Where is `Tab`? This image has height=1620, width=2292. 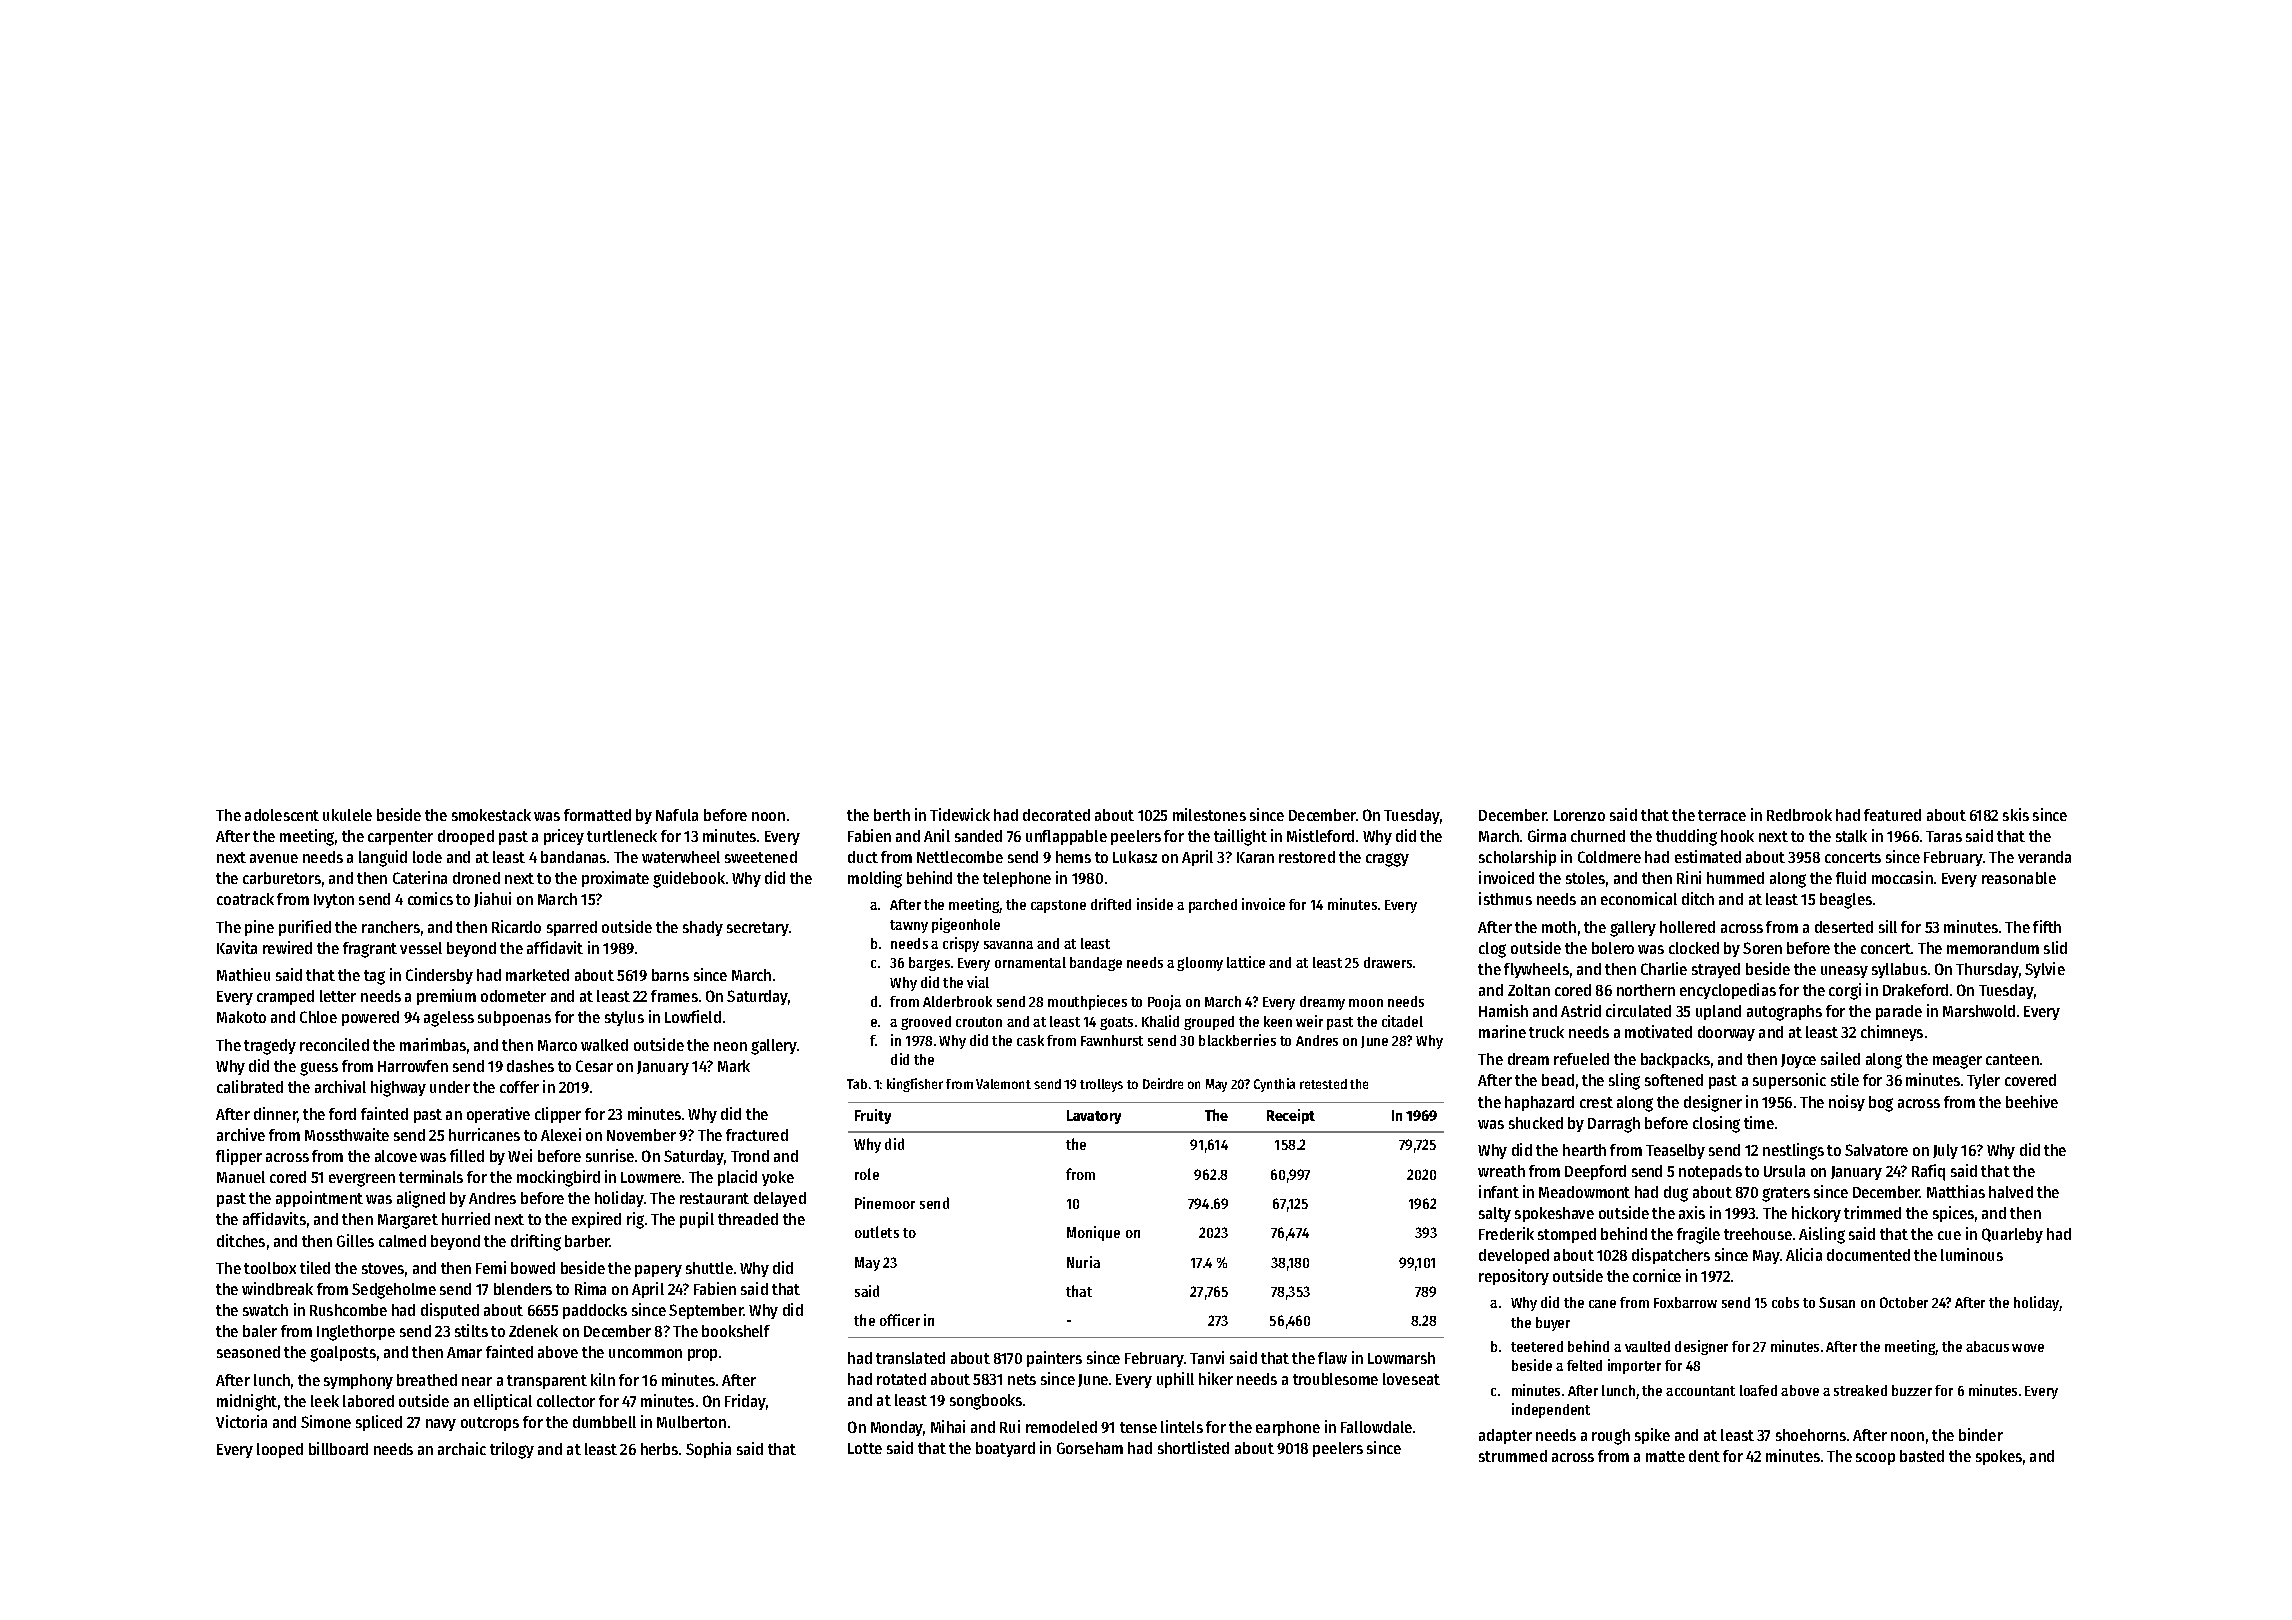
Tab is located at coordinates (857, 1084).
